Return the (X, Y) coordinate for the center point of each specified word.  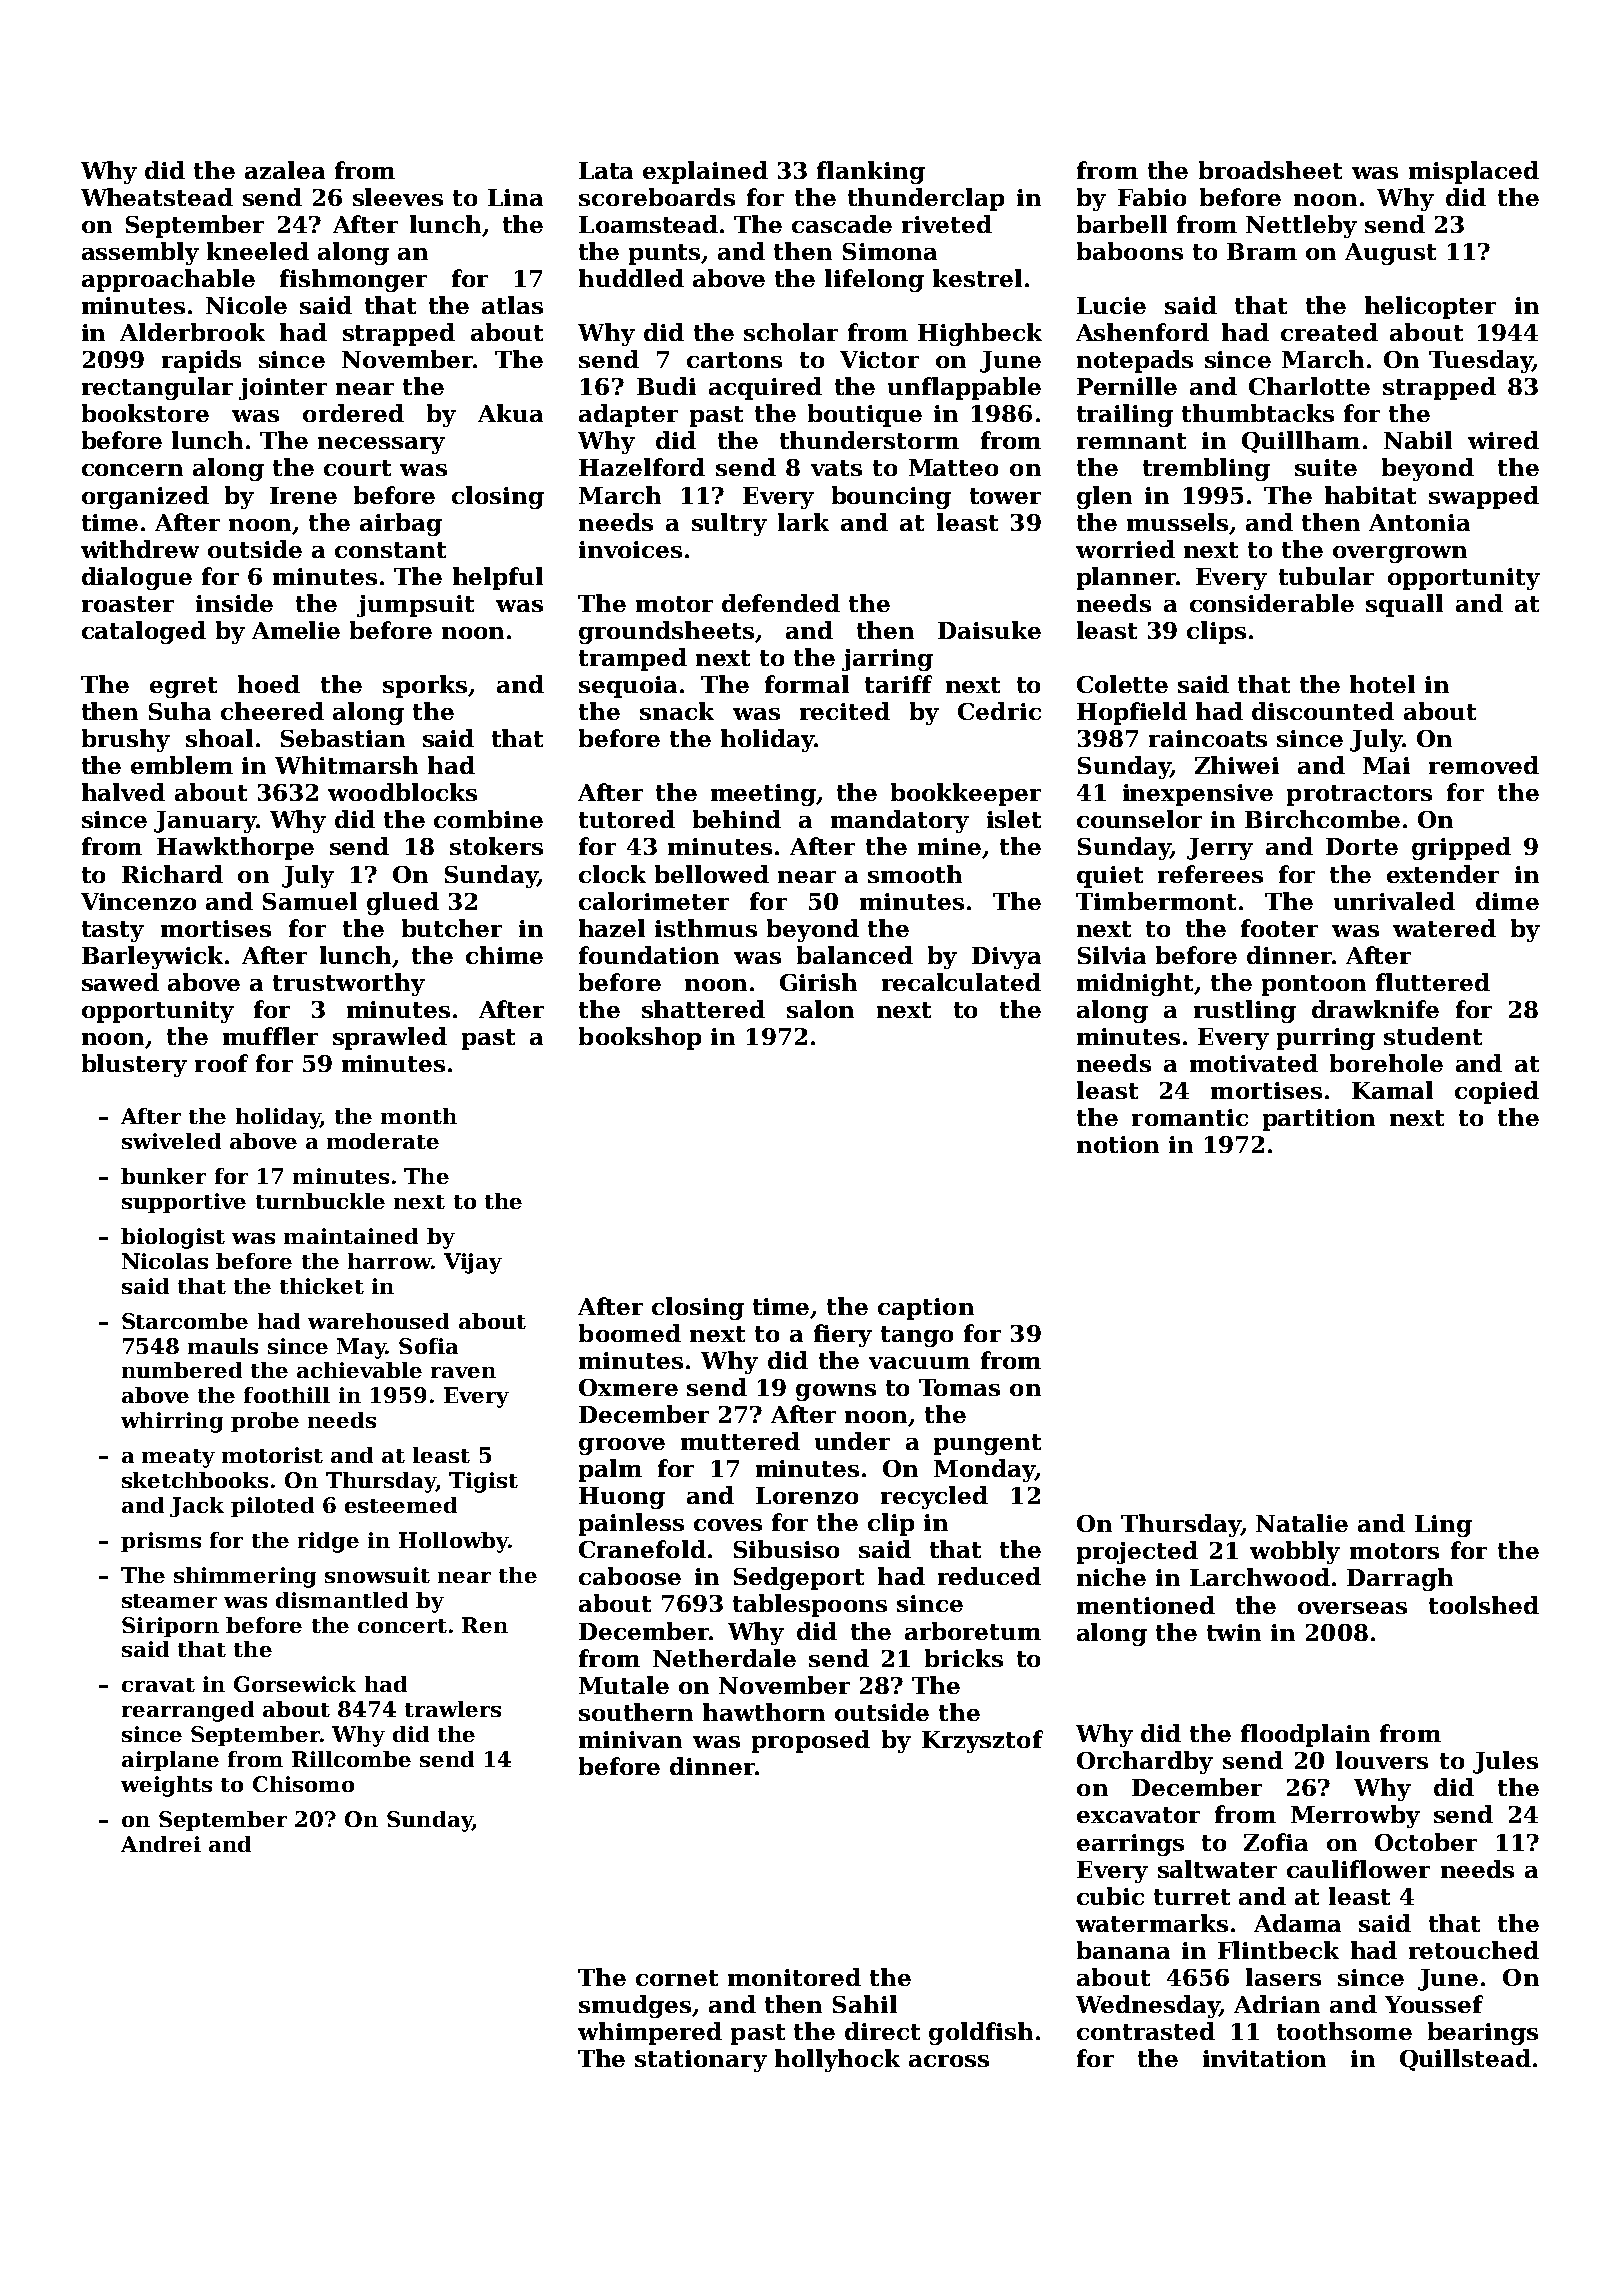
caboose (630, 1576)
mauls (223, 1346)
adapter (628, 415)
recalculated (961, 982)
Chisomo (303, 1784)
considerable (1272, 603)
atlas (512, 305)
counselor (1139, 819)
